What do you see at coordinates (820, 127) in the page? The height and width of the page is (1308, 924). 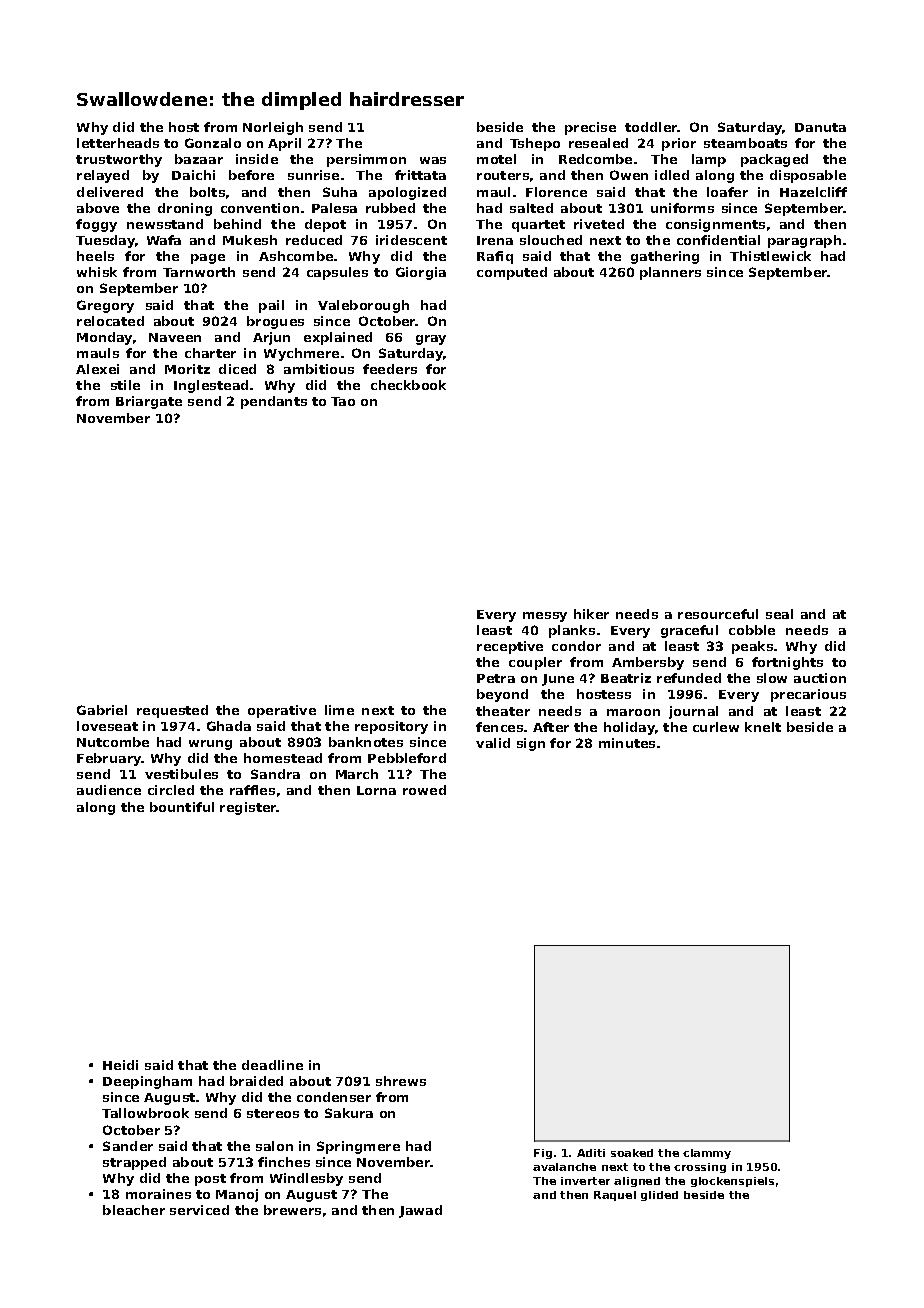 I see `Danuta` at bounding box center [820, 127].
